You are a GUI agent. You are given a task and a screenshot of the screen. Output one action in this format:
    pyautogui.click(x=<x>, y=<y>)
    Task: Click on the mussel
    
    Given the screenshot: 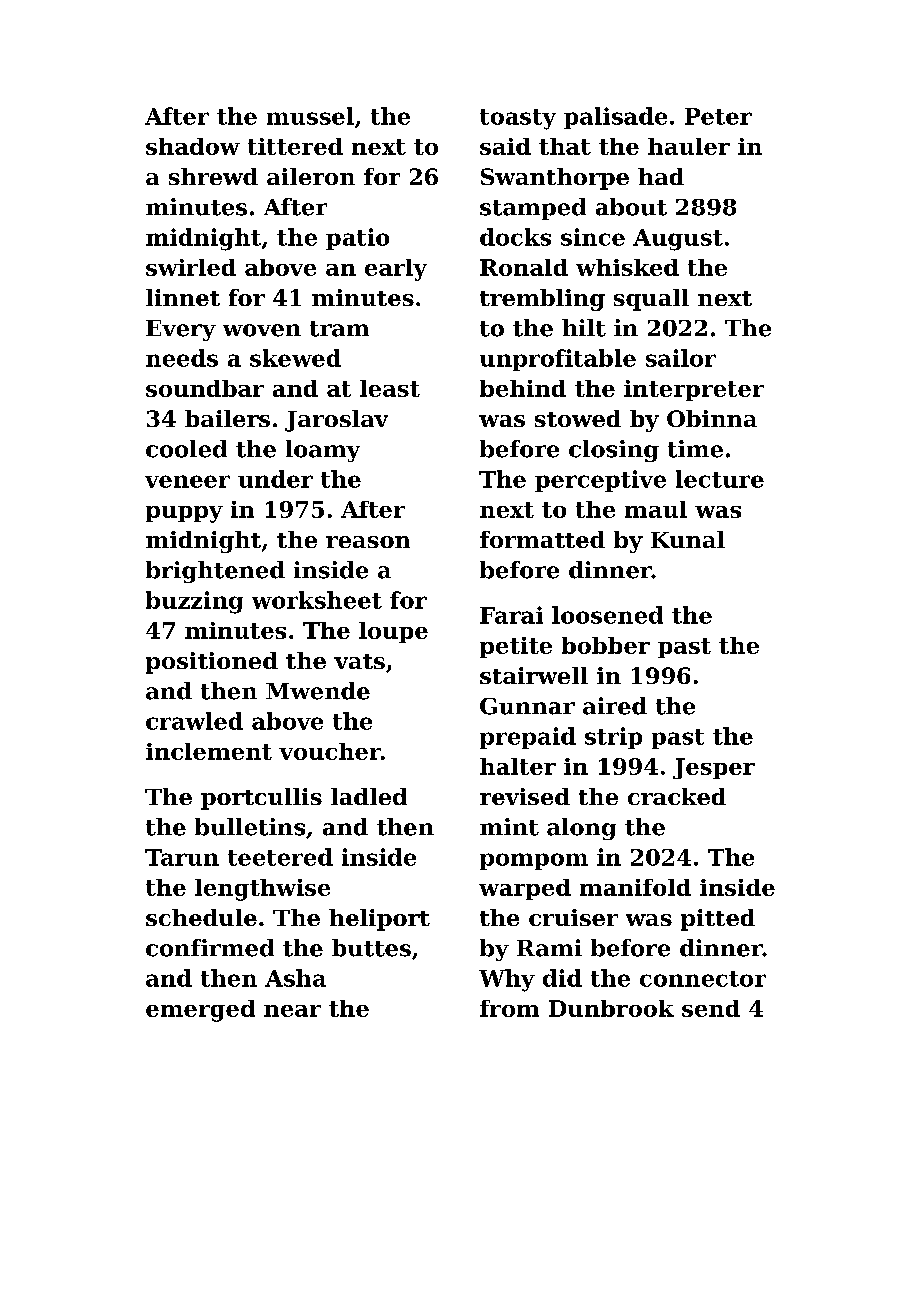 What is the action you would take?
    pyautogui.click(x=310, y=116)
